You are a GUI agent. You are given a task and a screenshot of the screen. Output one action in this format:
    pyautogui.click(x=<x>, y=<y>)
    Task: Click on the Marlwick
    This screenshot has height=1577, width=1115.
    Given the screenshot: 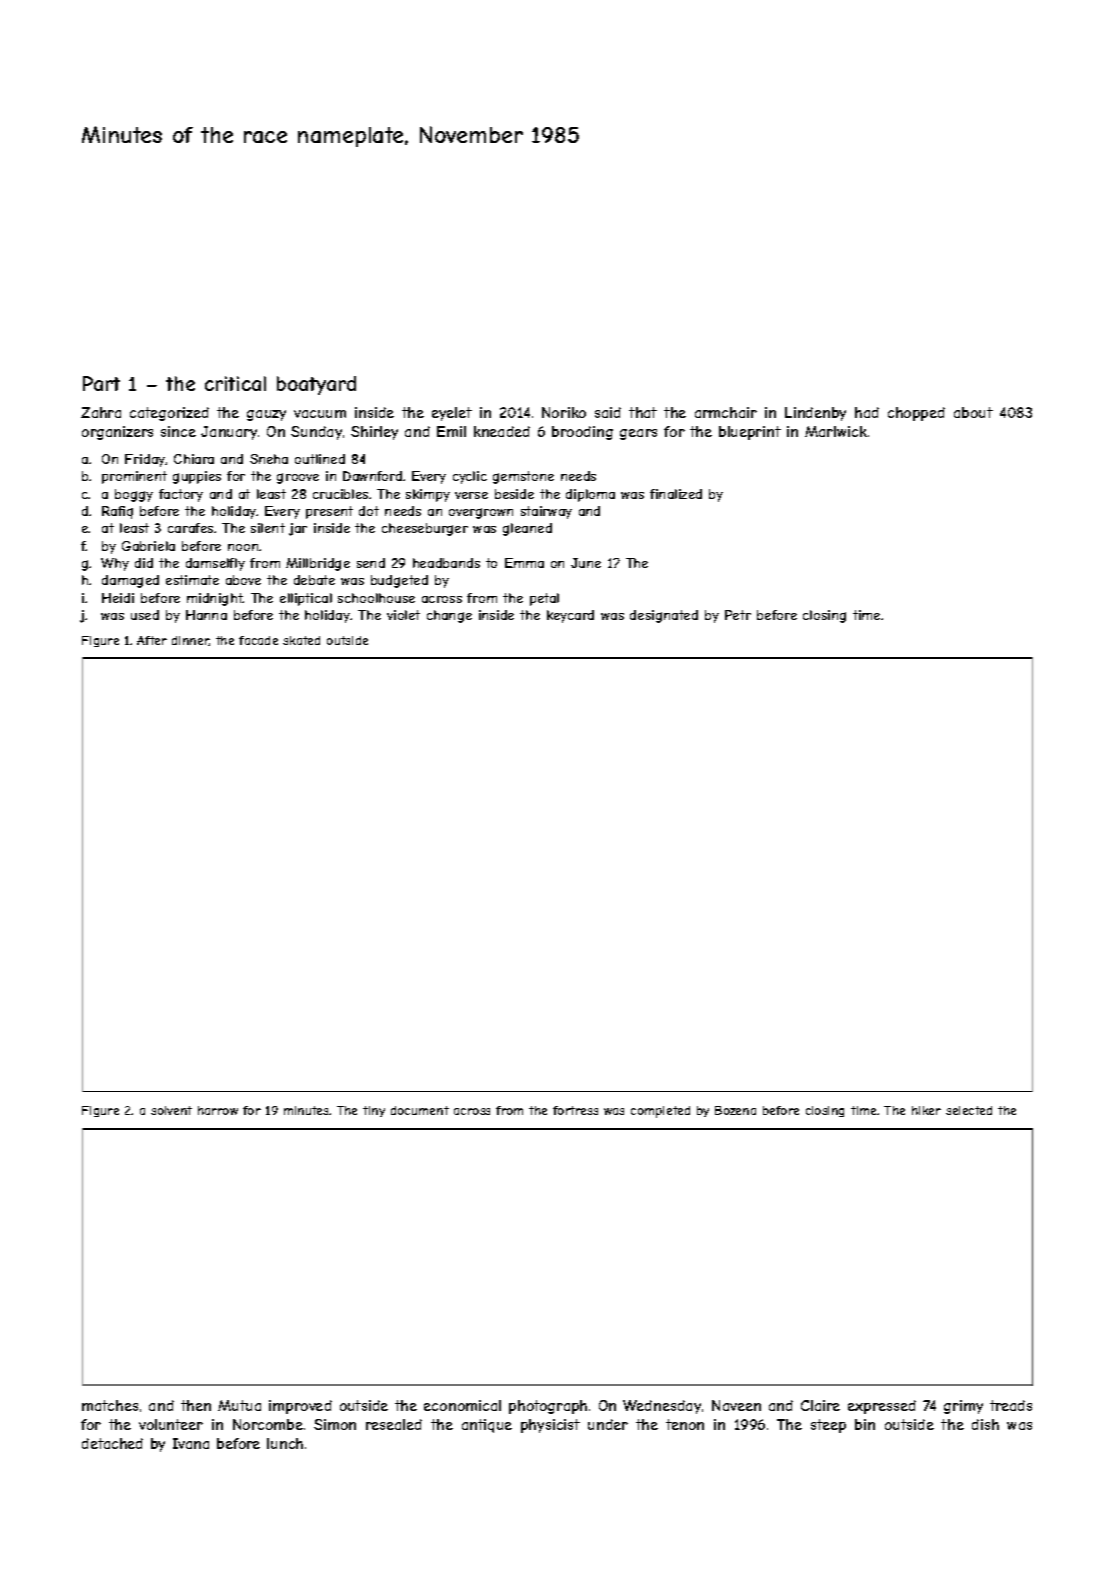 What is the action you would take?
    pyautogui.click(x=836, y=431)
